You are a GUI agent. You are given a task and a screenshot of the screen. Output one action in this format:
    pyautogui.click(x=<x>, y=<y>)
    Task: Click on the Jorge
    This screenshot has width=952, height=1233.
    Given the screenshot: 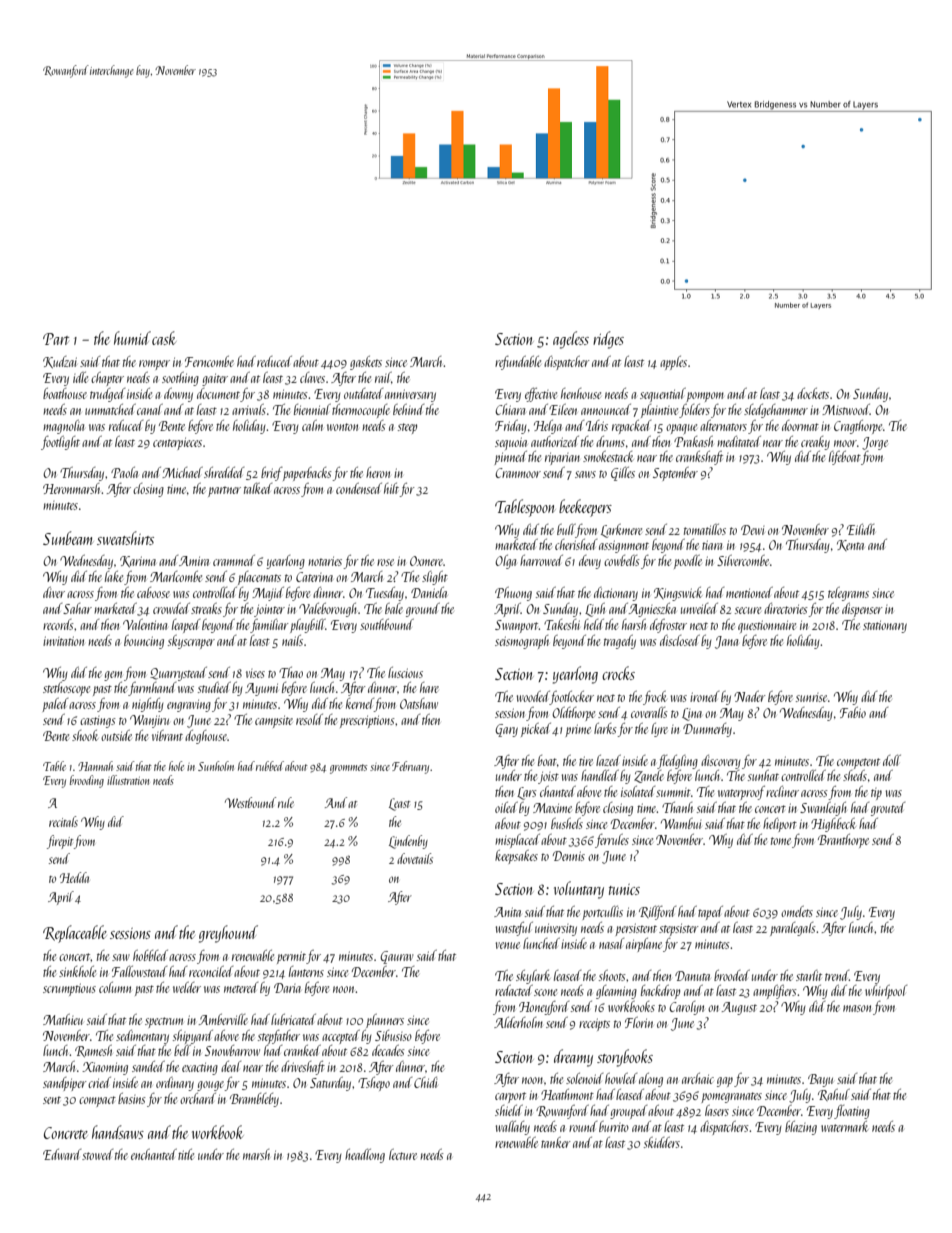 What is the action you would take?
    pyautogui.click(x=875, y=443)
